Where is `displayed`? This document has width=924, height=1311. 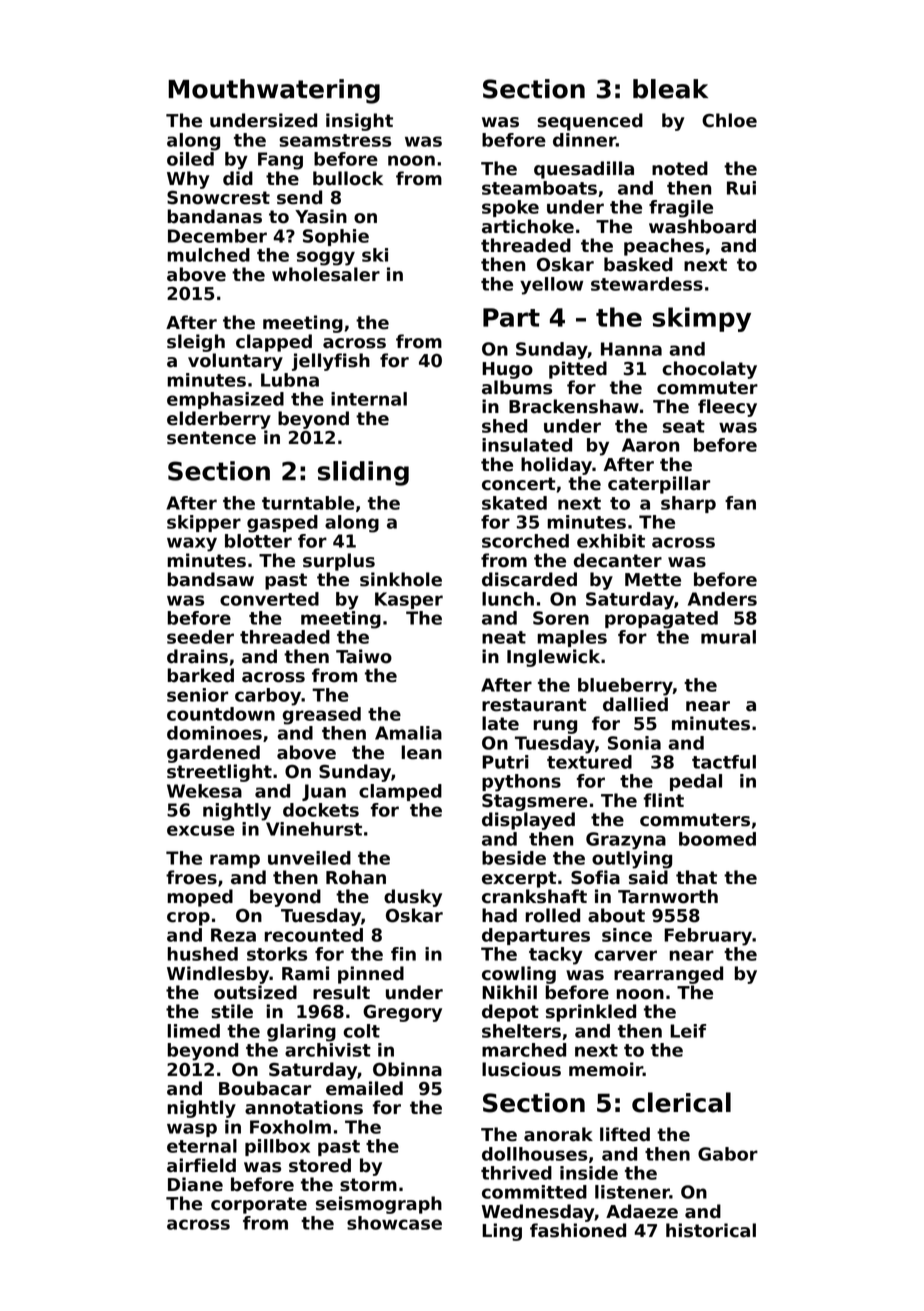 displayed is located at coordinates (528, 821).
